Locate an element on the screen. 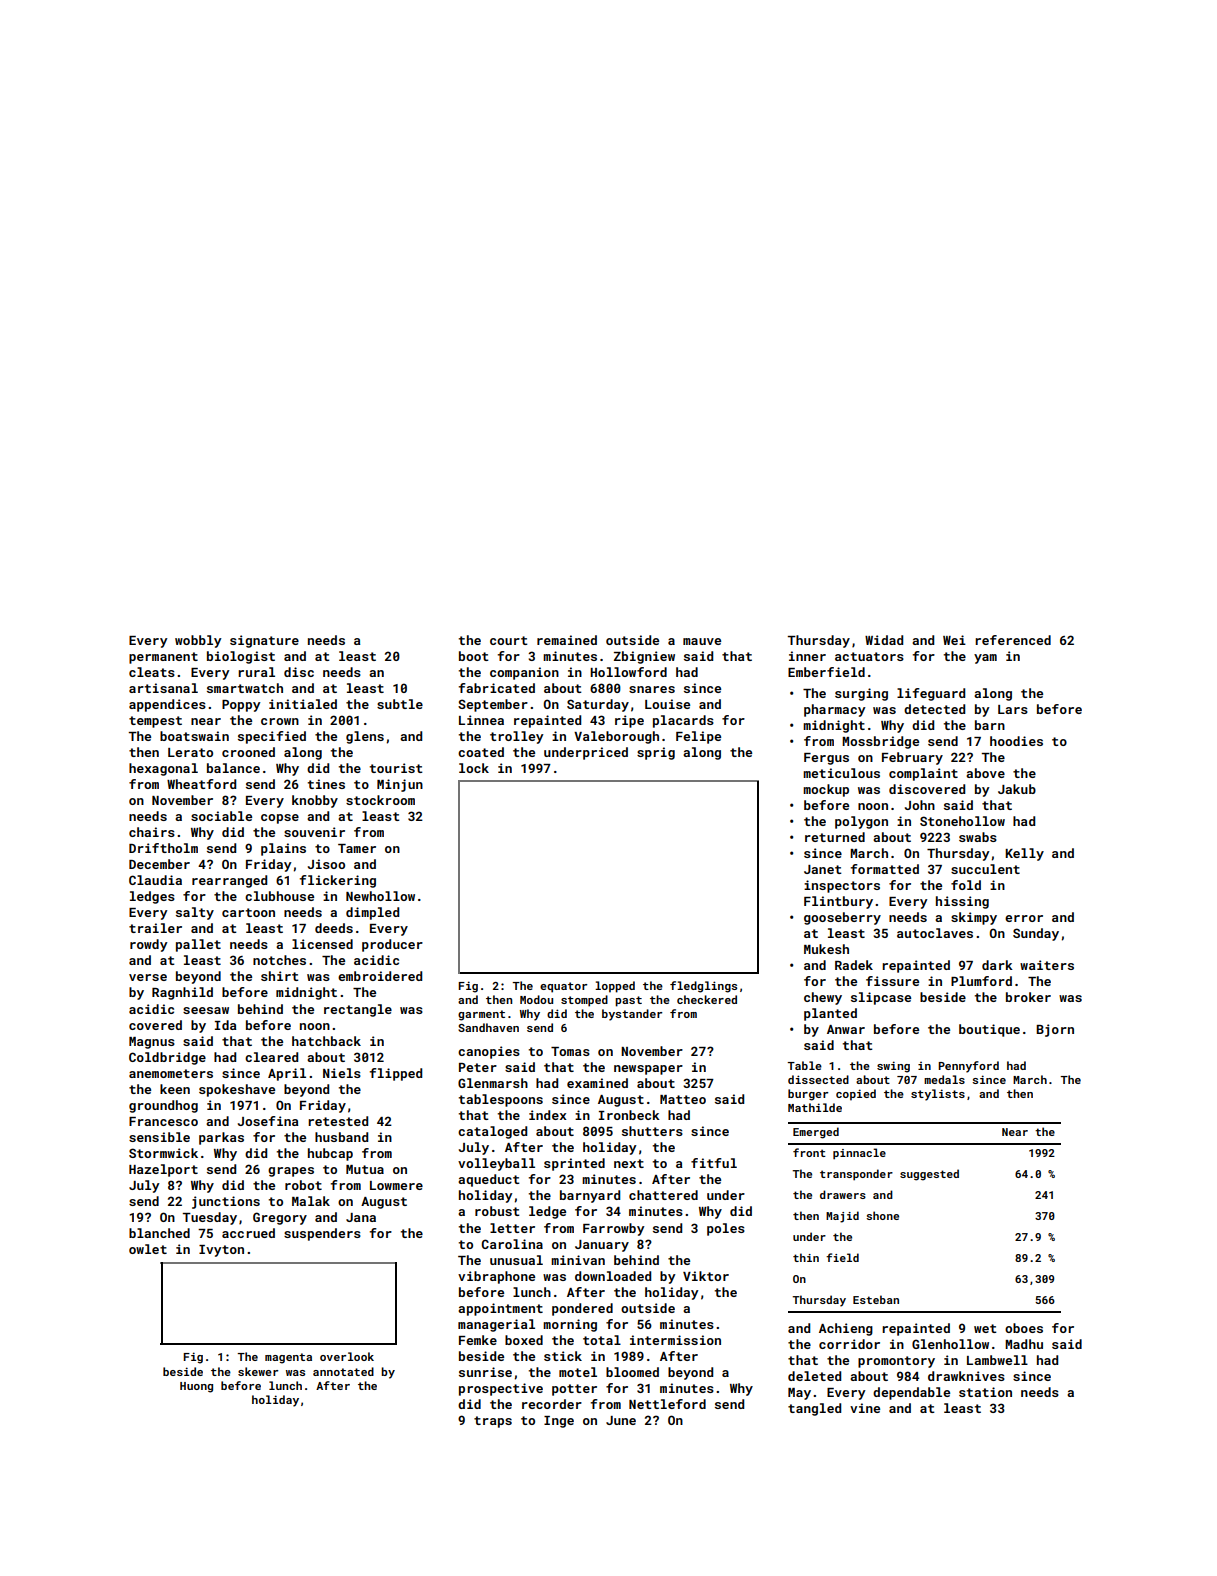  fold is located at coordinates (966, 885).
